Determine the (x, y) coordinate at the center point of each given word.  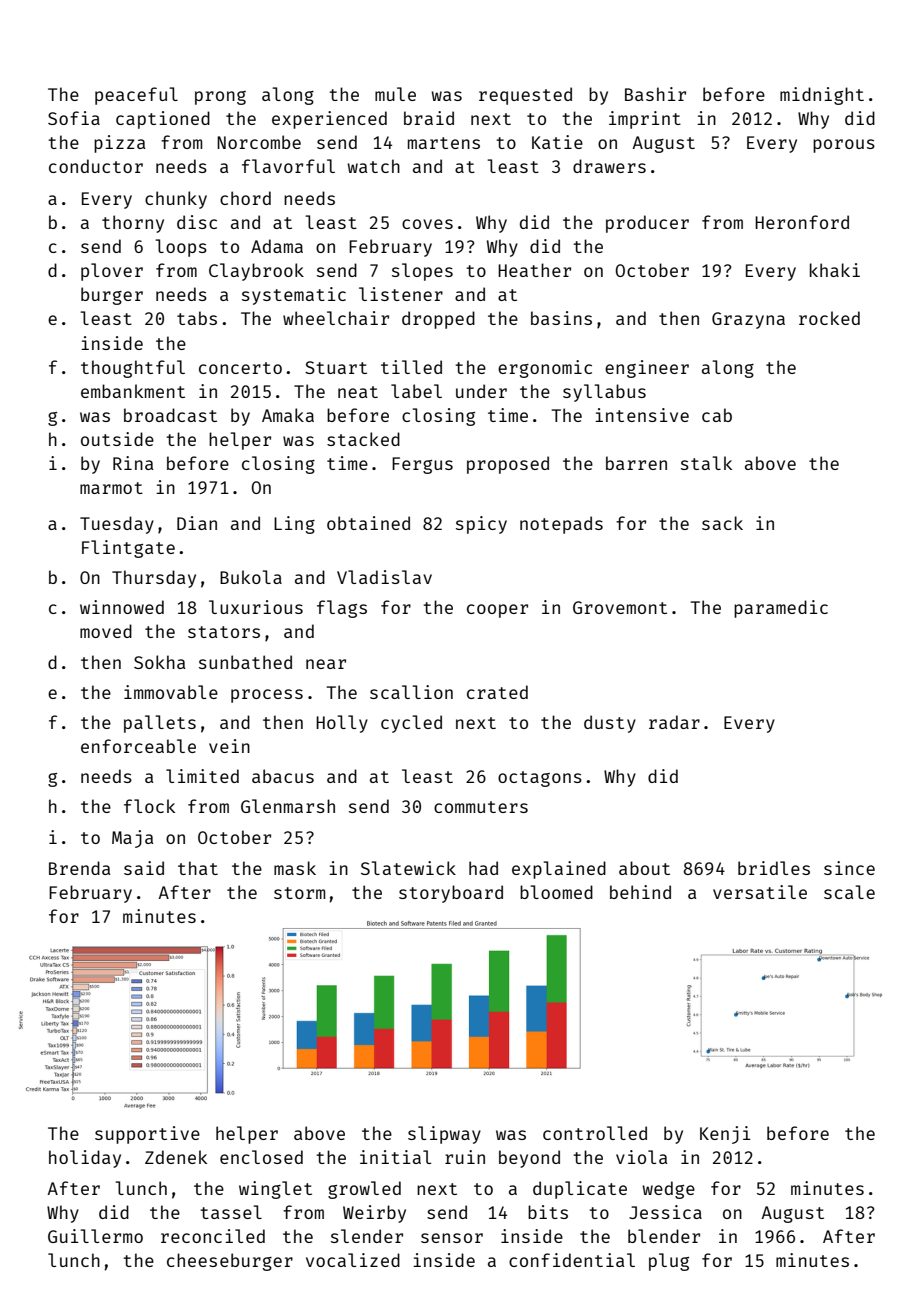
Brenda (79, 868)
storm (299, 893)
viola (641, 1157)
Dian (197, 523)
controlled (595, 1133)
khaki (835, 270)
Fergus (422, 465)
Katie (557, 142)
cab (717, 415)
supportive (147, 1135)
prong (220, 98)
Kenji (725, 1135)
